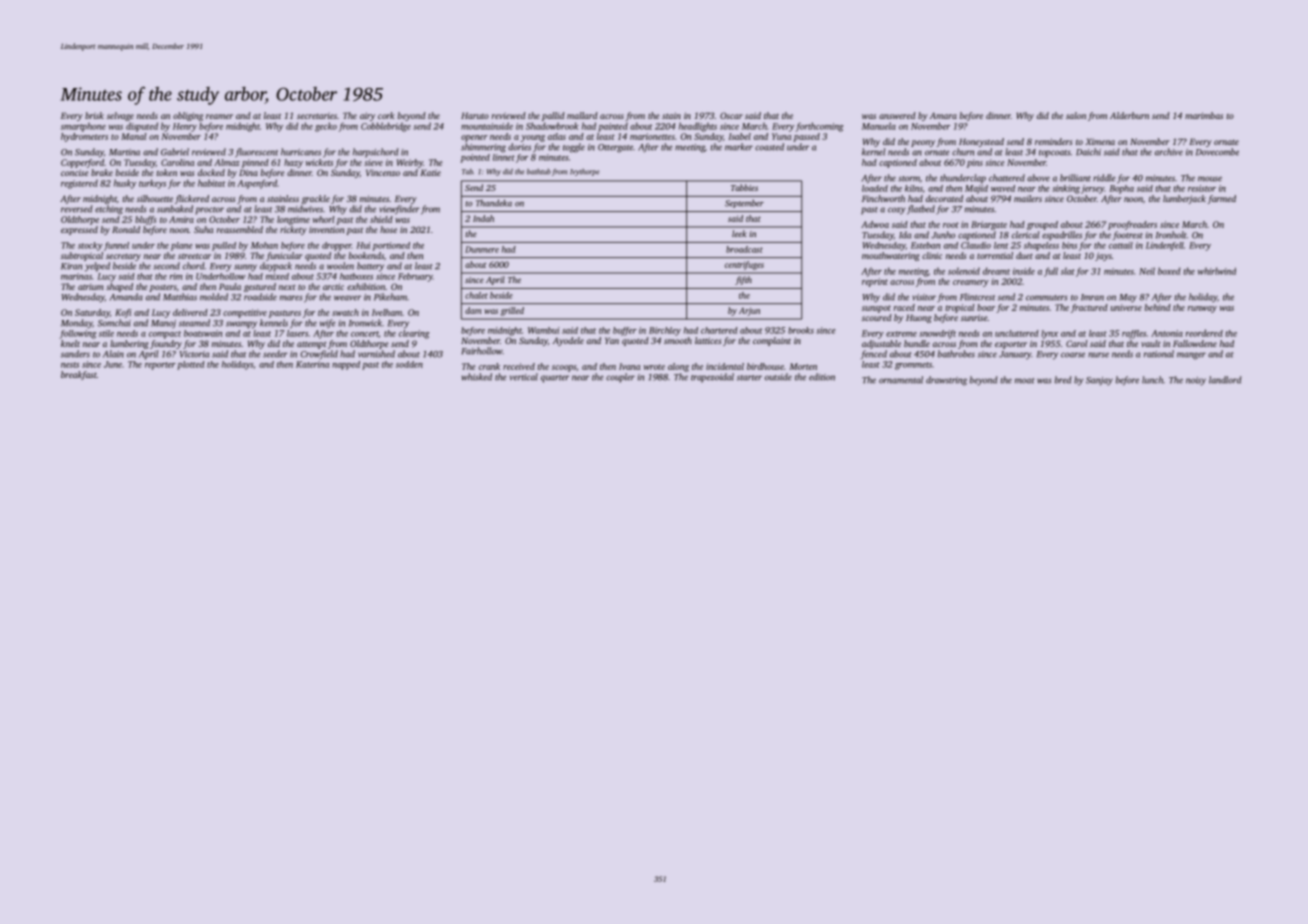 This image has width=1308, height=924. Describe the element at coordinates (245, 268) in the image. I see `sunny` at that location.
